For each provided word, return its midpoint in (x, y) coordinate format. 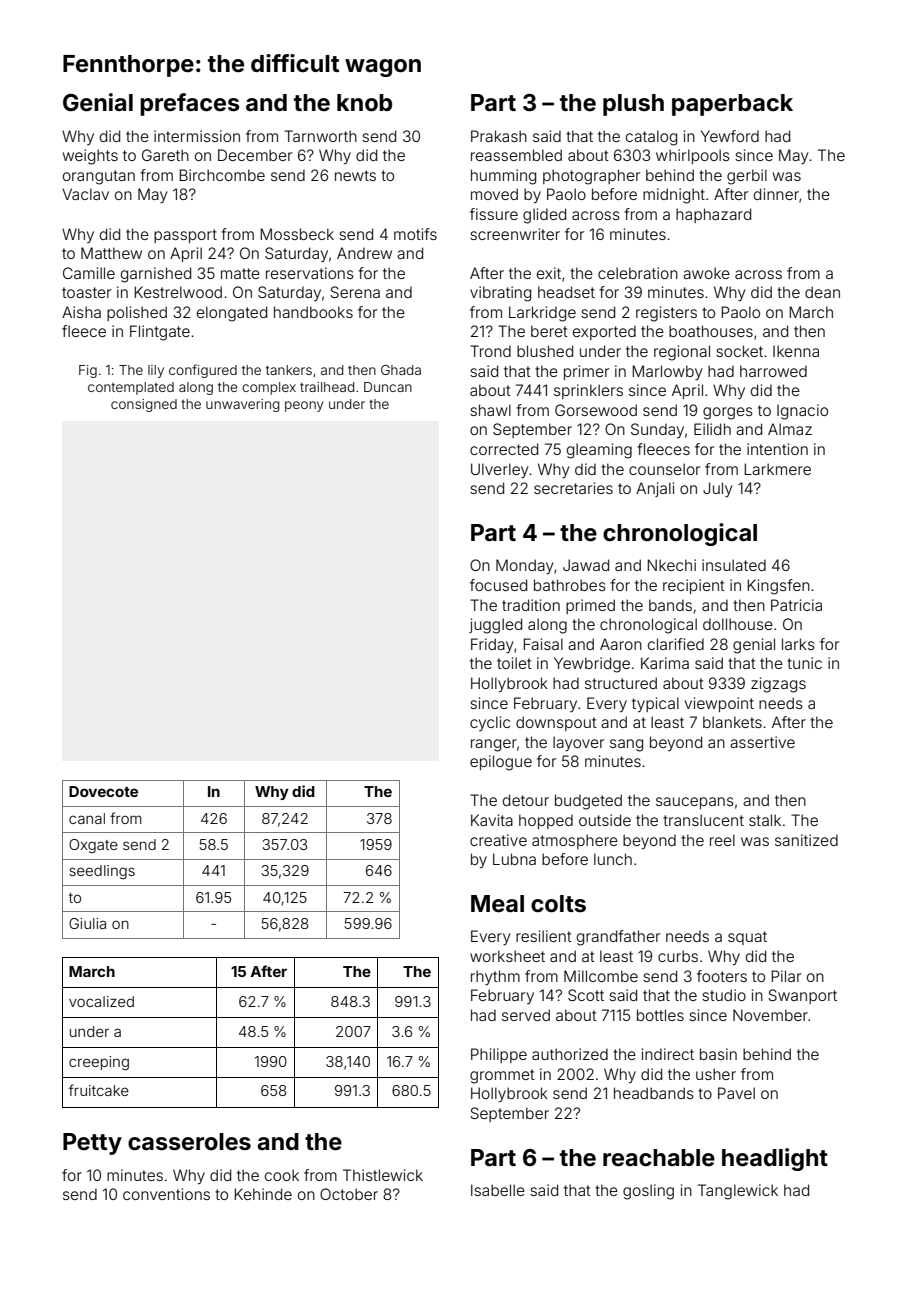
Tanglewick (738, 1192)
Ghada (401, 370)
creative (498, 840)
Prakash (499, 136)
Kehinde (263, 1194)
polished (137, 313)
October (349, 1194)
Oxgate (93, 846)
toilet (514, 663)
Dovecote (103, 791)
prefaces (190, 104)
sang (626, 745)
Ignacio (802, 412)
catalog (651, 138)
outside (605, 820)
